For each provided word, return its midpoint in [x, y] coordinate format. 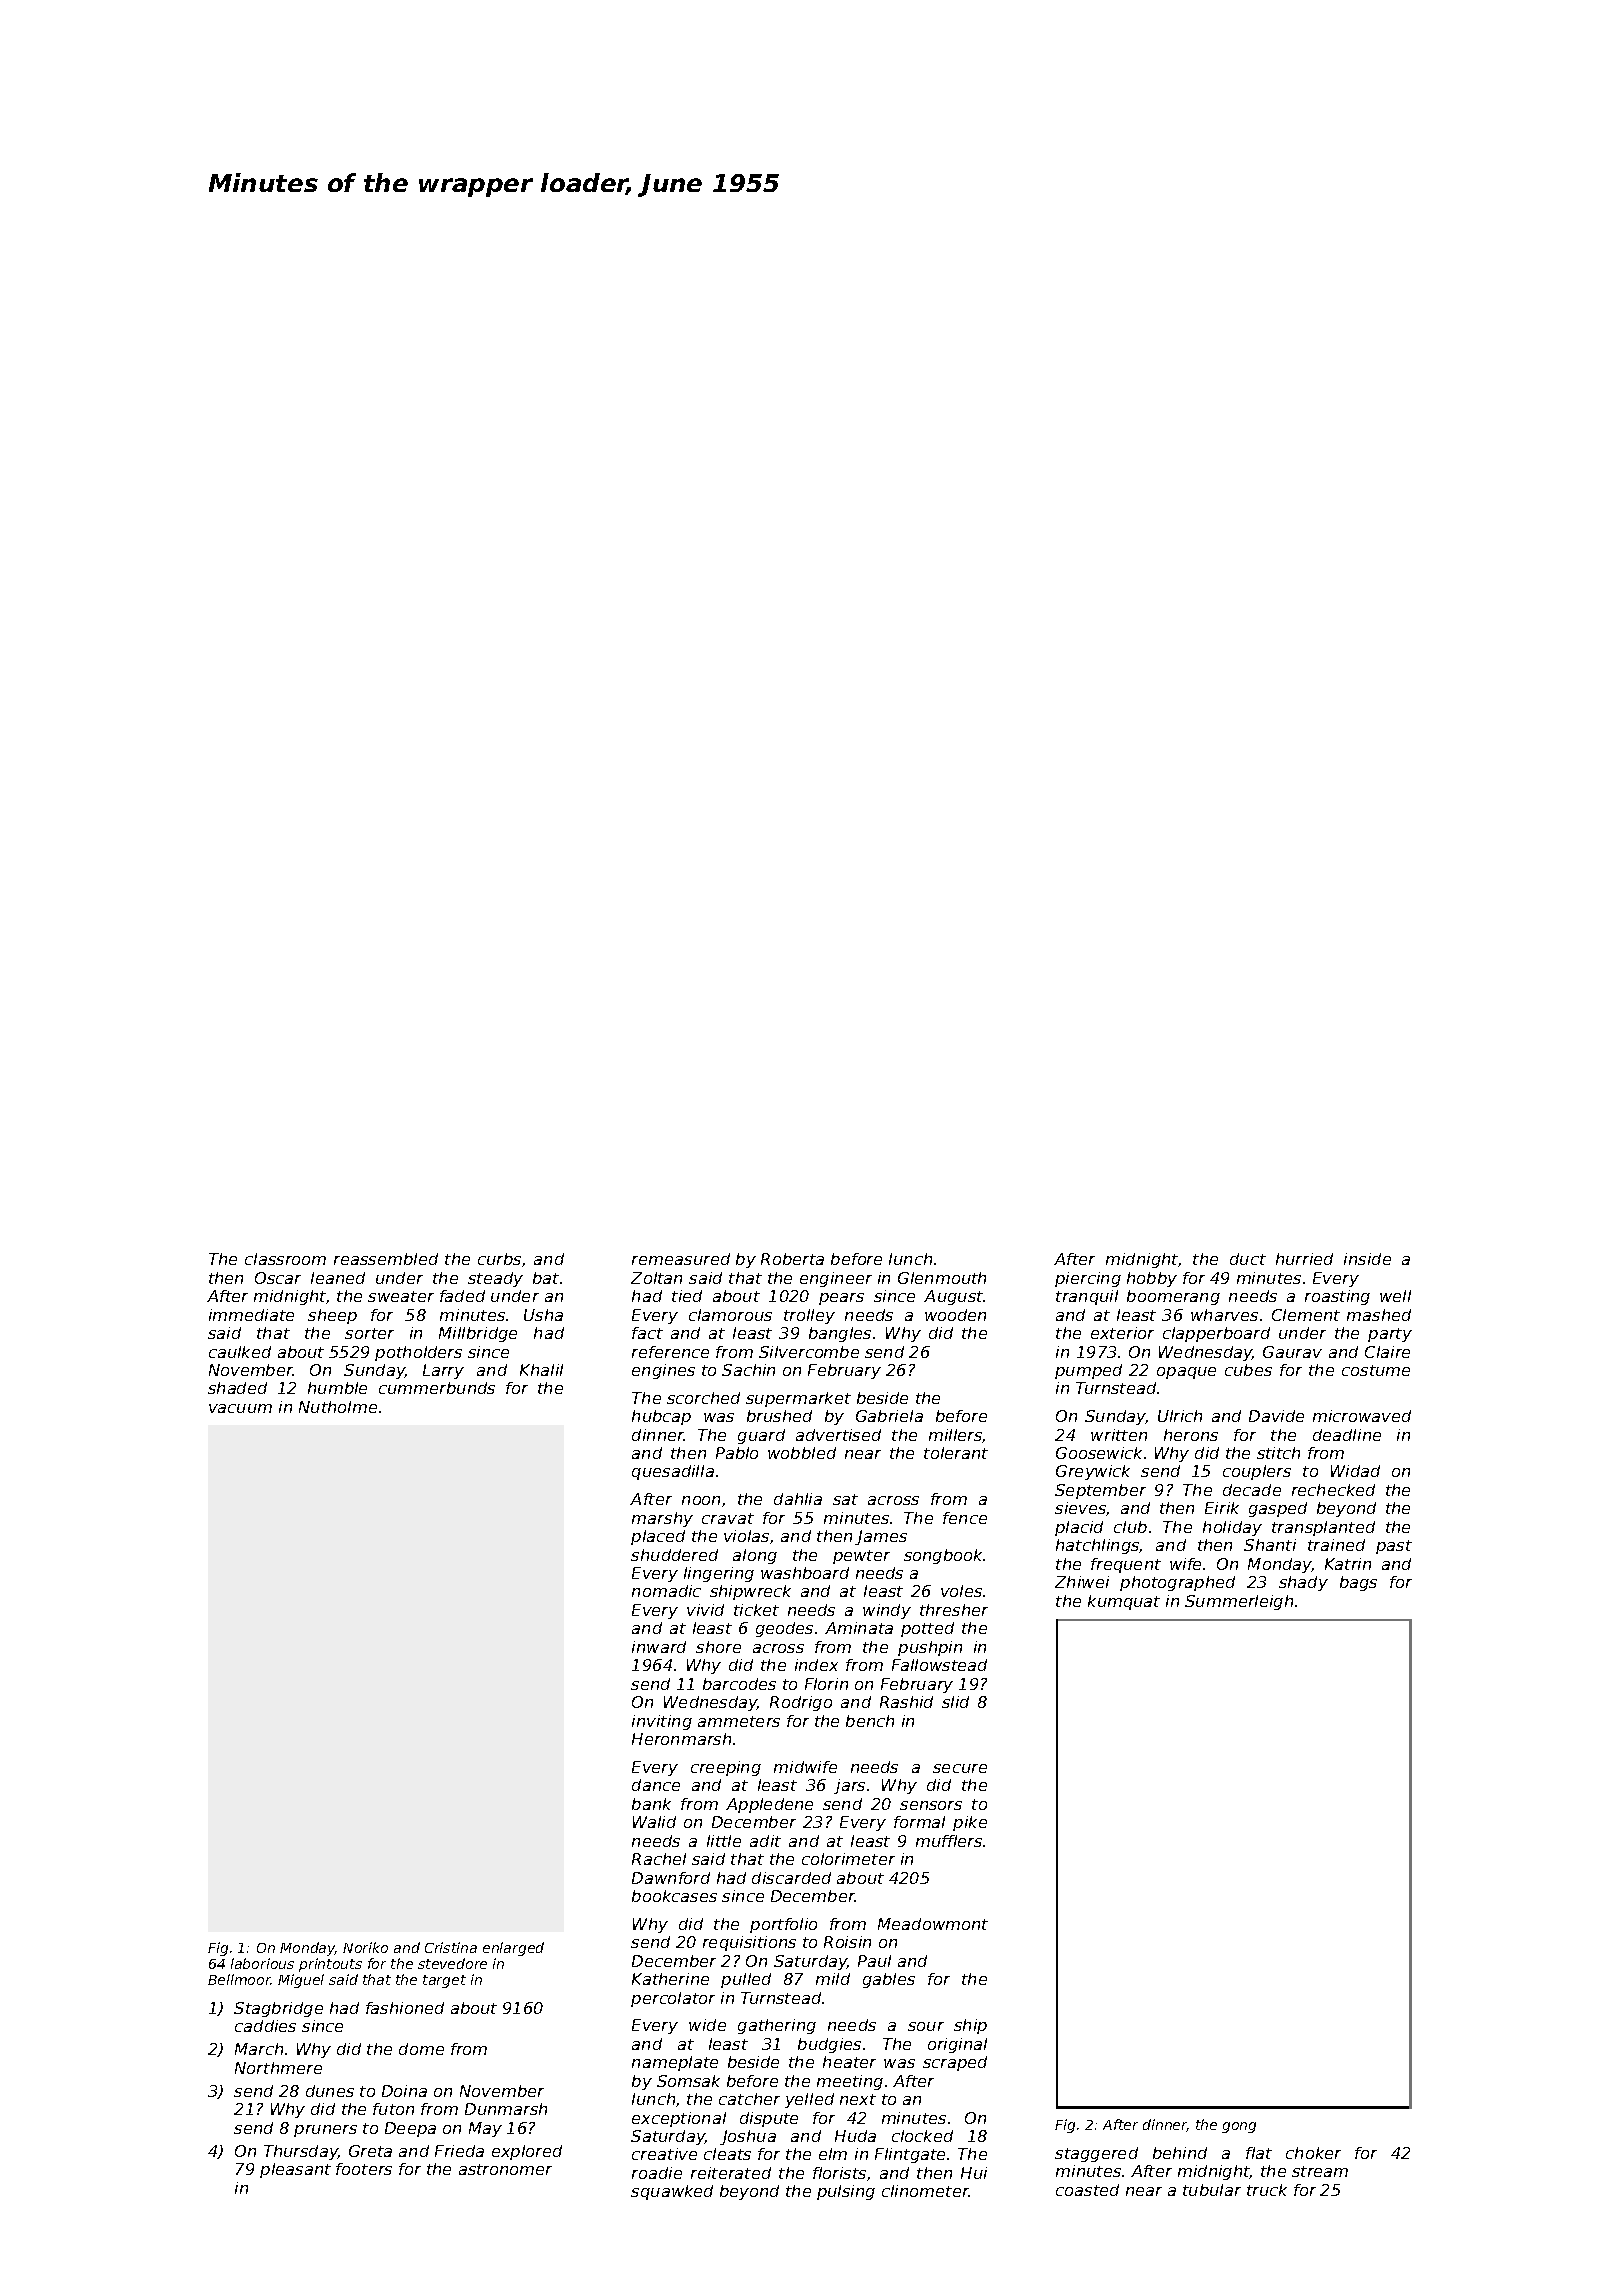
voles [961, 1591]
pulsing [846, 2192]
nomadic [666, 1591]
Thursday [301, 2152]
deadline [1347, 1435]
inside [1367, 1259]
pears [841, 1299]
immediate [251, 1315]
